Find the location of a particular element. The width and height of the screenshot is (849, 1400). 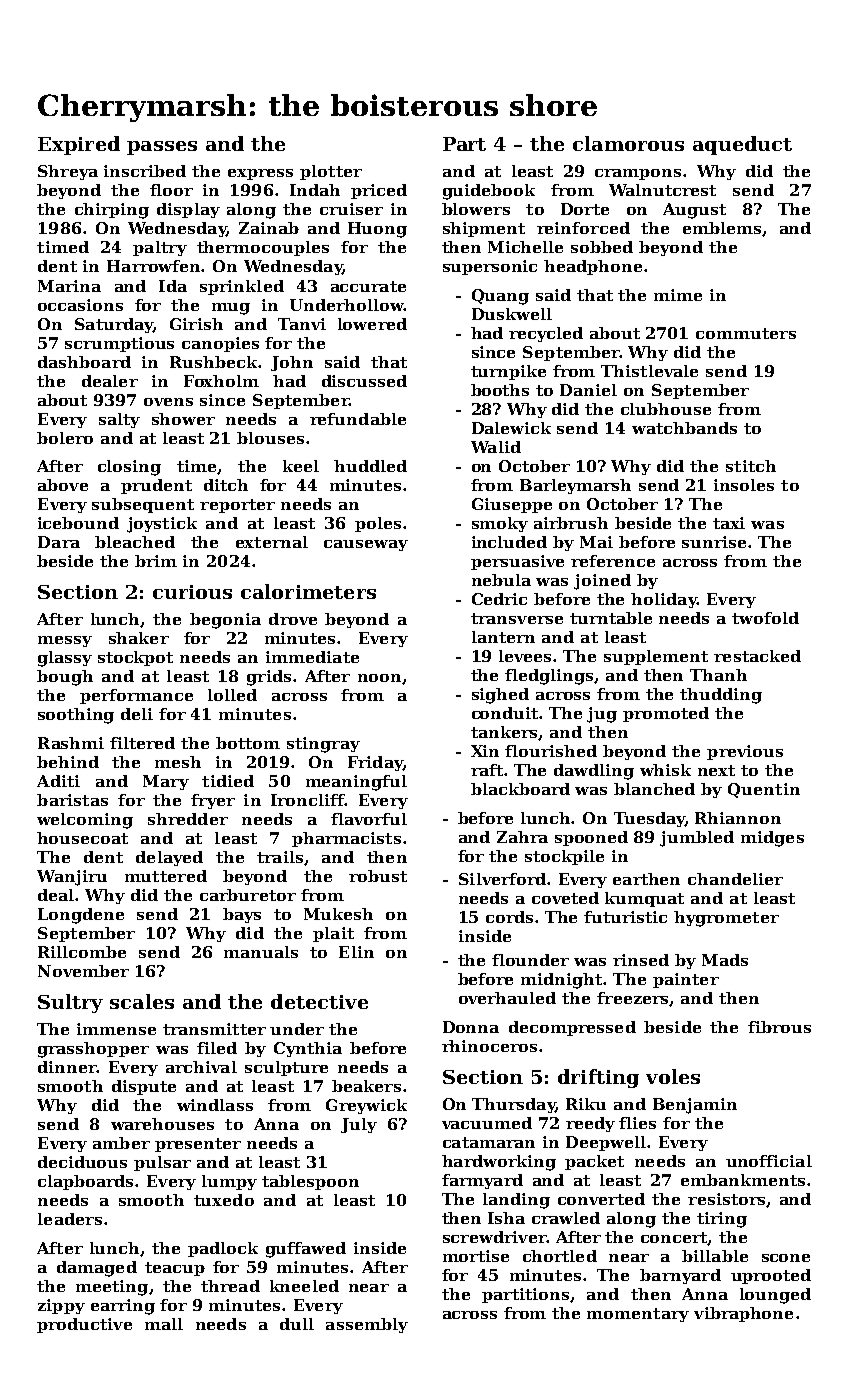

lolled is located at coordinates (232, 695).
